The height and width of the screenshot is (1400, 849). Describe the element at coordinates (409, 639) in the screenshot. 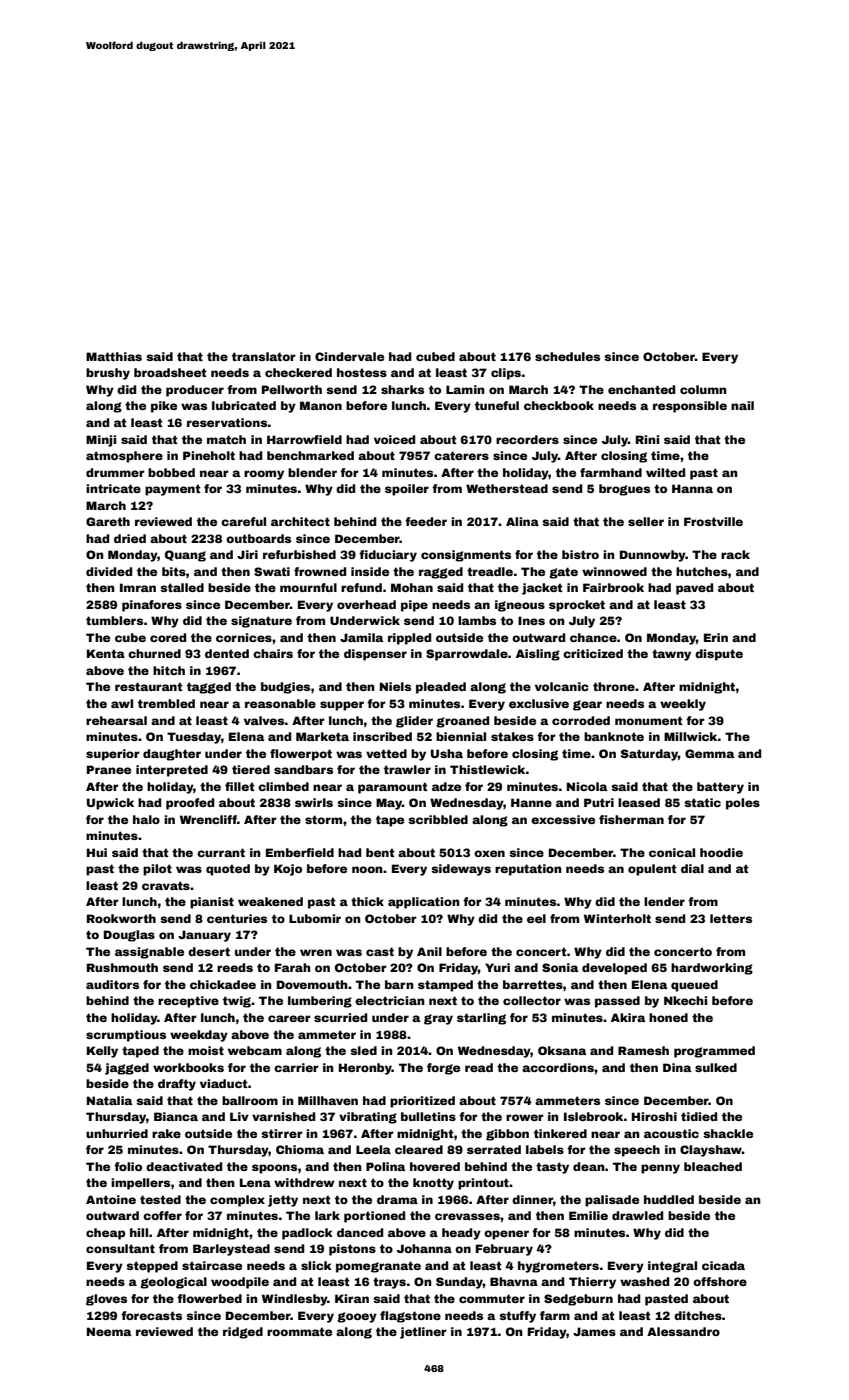

I see `rippled` at that location.
